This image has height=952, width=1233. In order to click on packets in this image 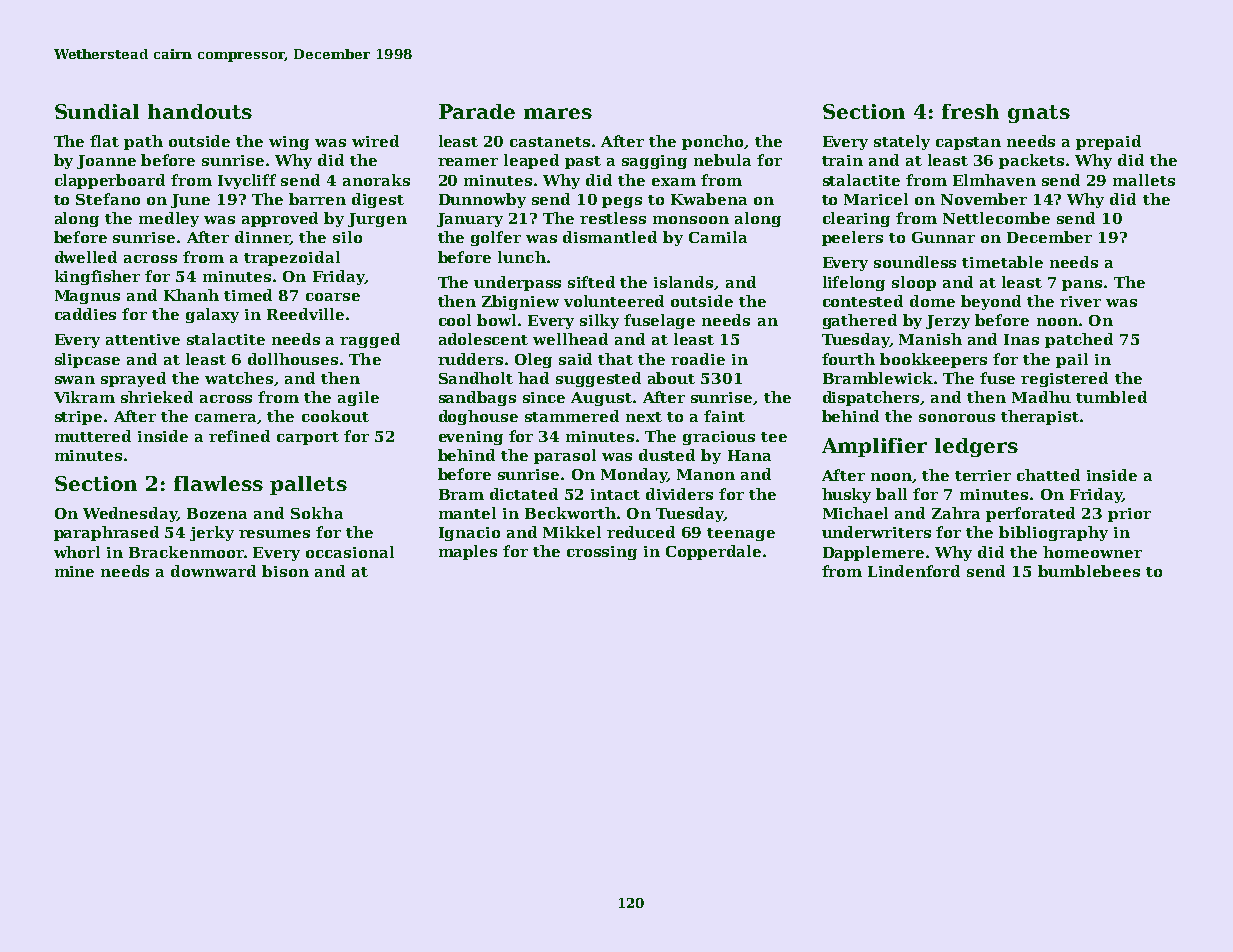, I will do `click(1031, 161)`.
